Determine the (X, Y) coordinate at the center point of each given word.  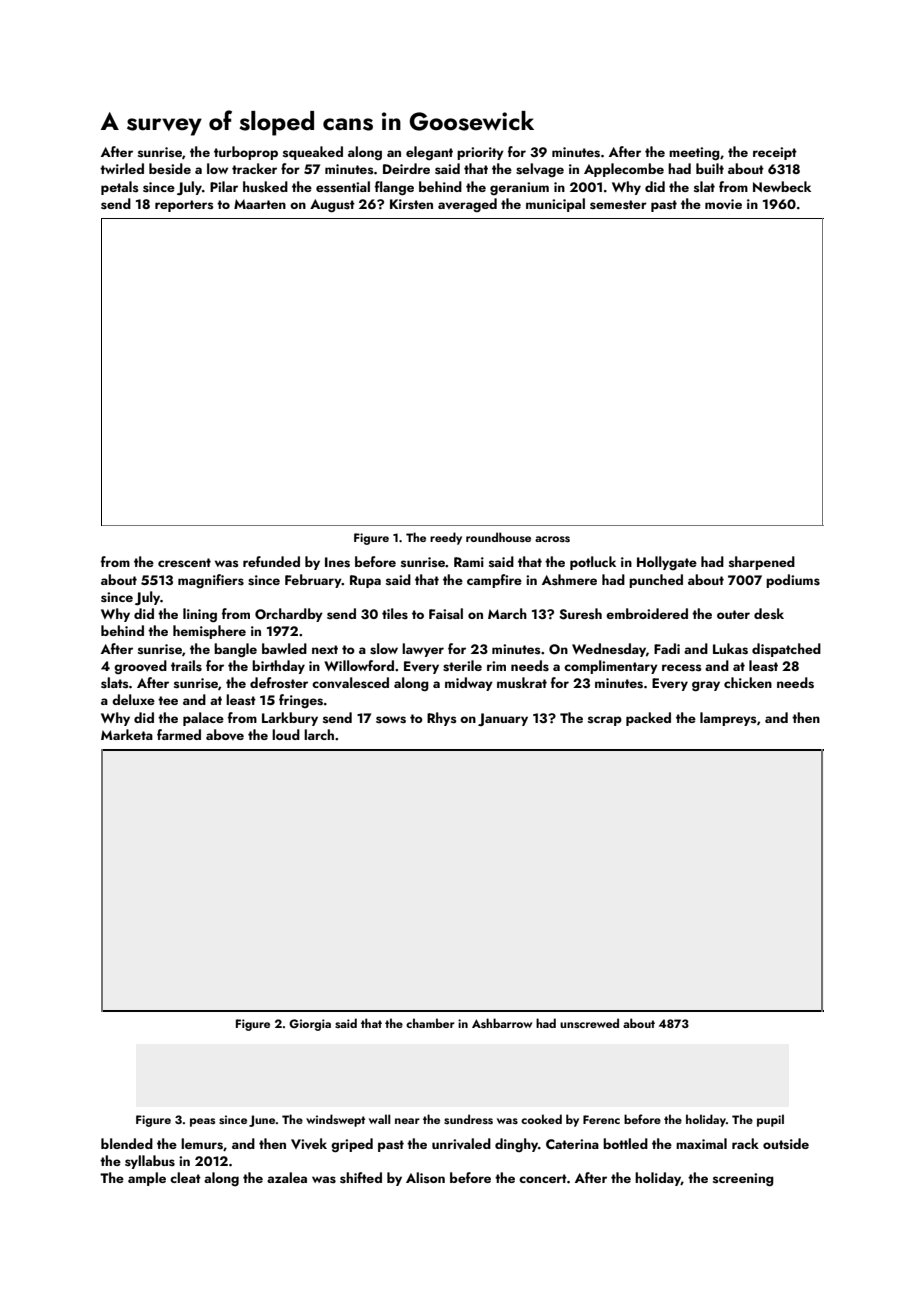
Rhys (442, 719)
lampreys (728, 719)
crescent (184, 563)
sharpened (762, 563)
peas (202, 1122)
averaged (467, 205)
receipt (775, 153)
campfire (494, 581)
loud (286, 734)
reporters (184, 206)
